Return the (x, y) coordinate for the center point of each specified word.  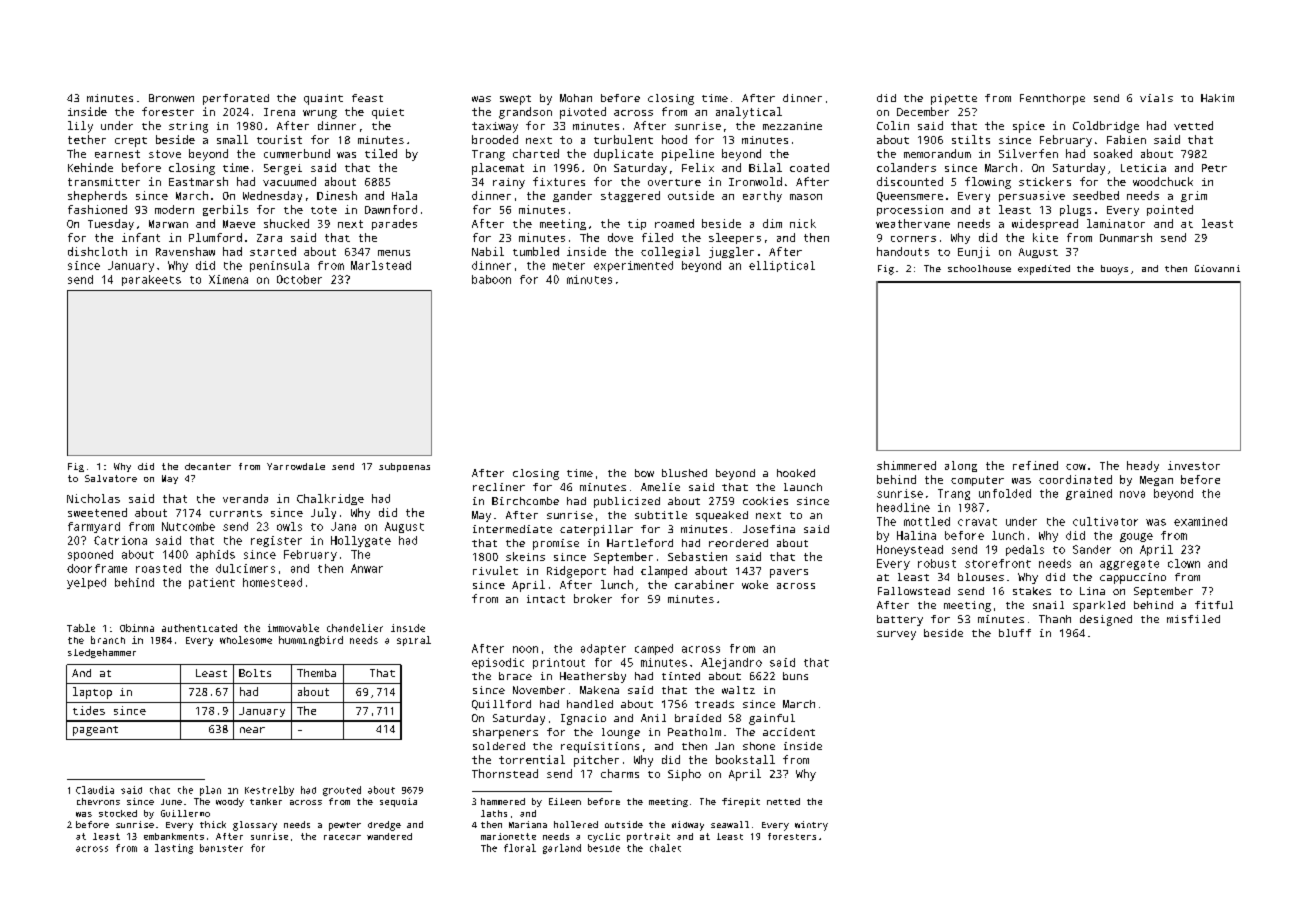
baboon (491, 279)
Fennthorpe (1052, 99)
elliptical (782, 266)
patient (212, 583)
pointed (1170, 210)
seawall (730, 824)
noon (525, 649)
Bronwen (171, 98)
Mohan (576, 98)
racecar (342, 837)
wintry (811, 826)
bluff (1015, 633)
